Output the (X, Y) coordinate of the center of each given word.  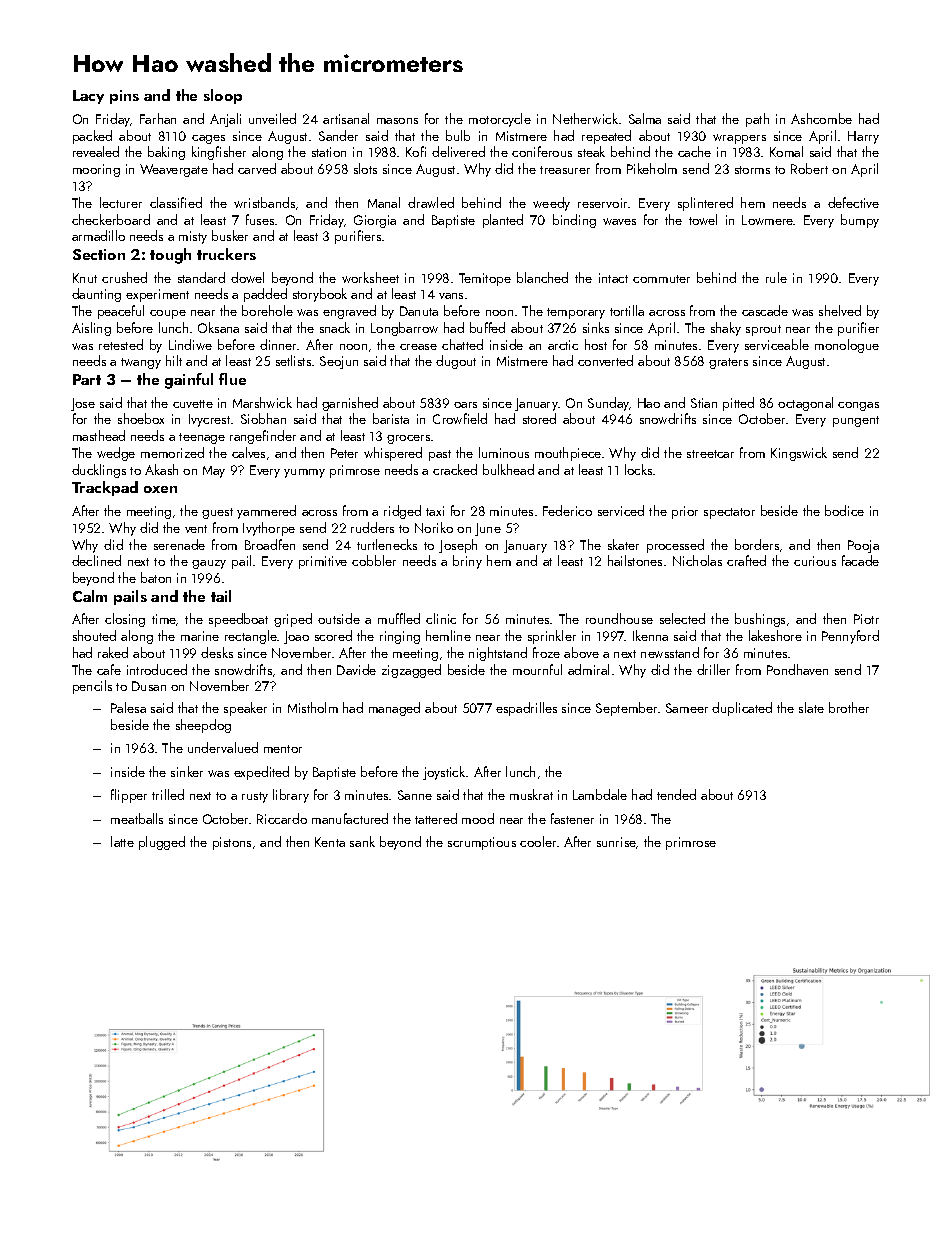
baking (166, 153)
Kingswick (799, 454)
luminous (504, 452)
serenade (179, 544)
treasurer (565, 170)
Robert (809, 168)
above (581, 652)
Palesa (128, 707)
